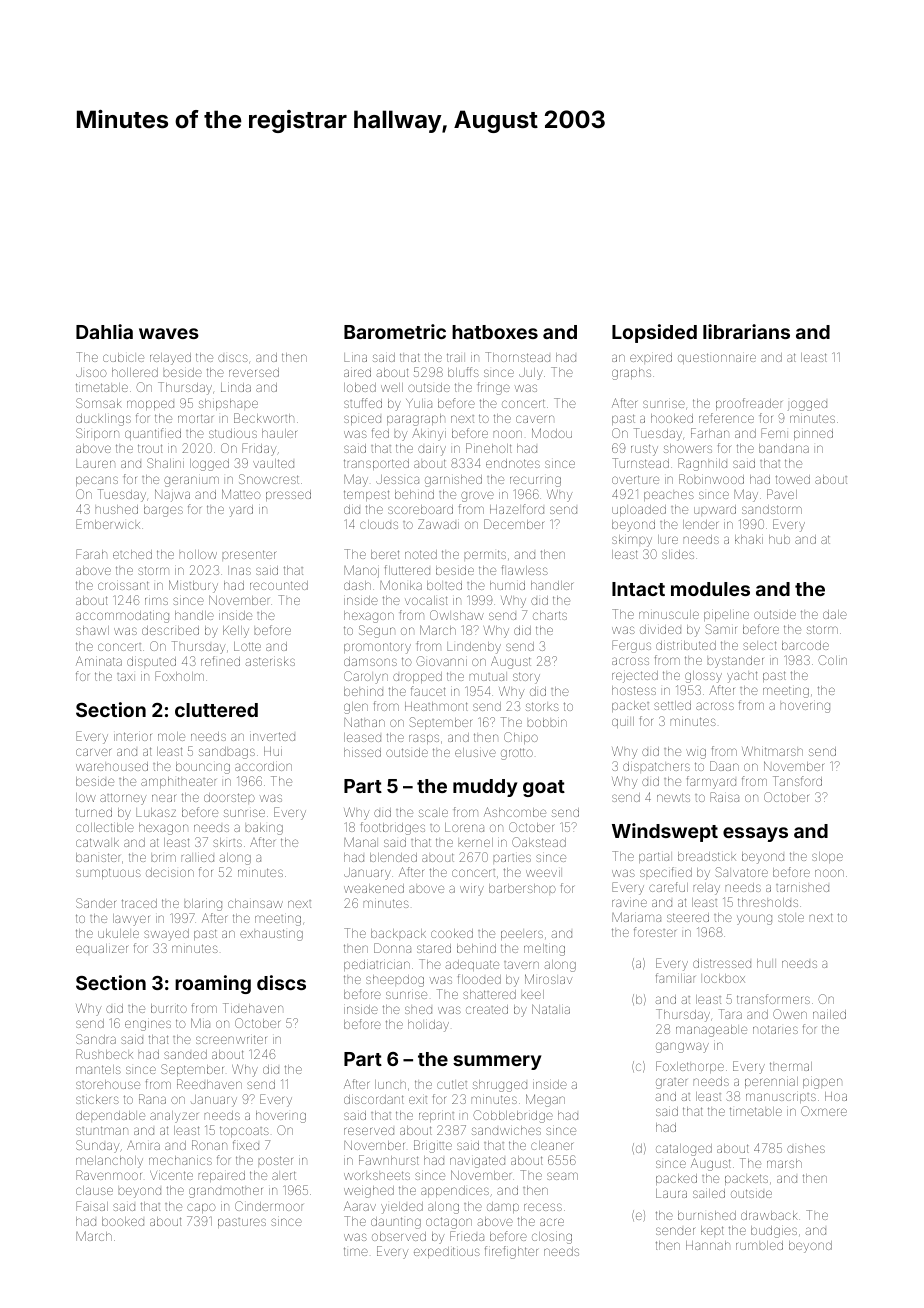  Describe the element at coordinates (360, 842) in the screenshot. I see `Manal` at that location.
